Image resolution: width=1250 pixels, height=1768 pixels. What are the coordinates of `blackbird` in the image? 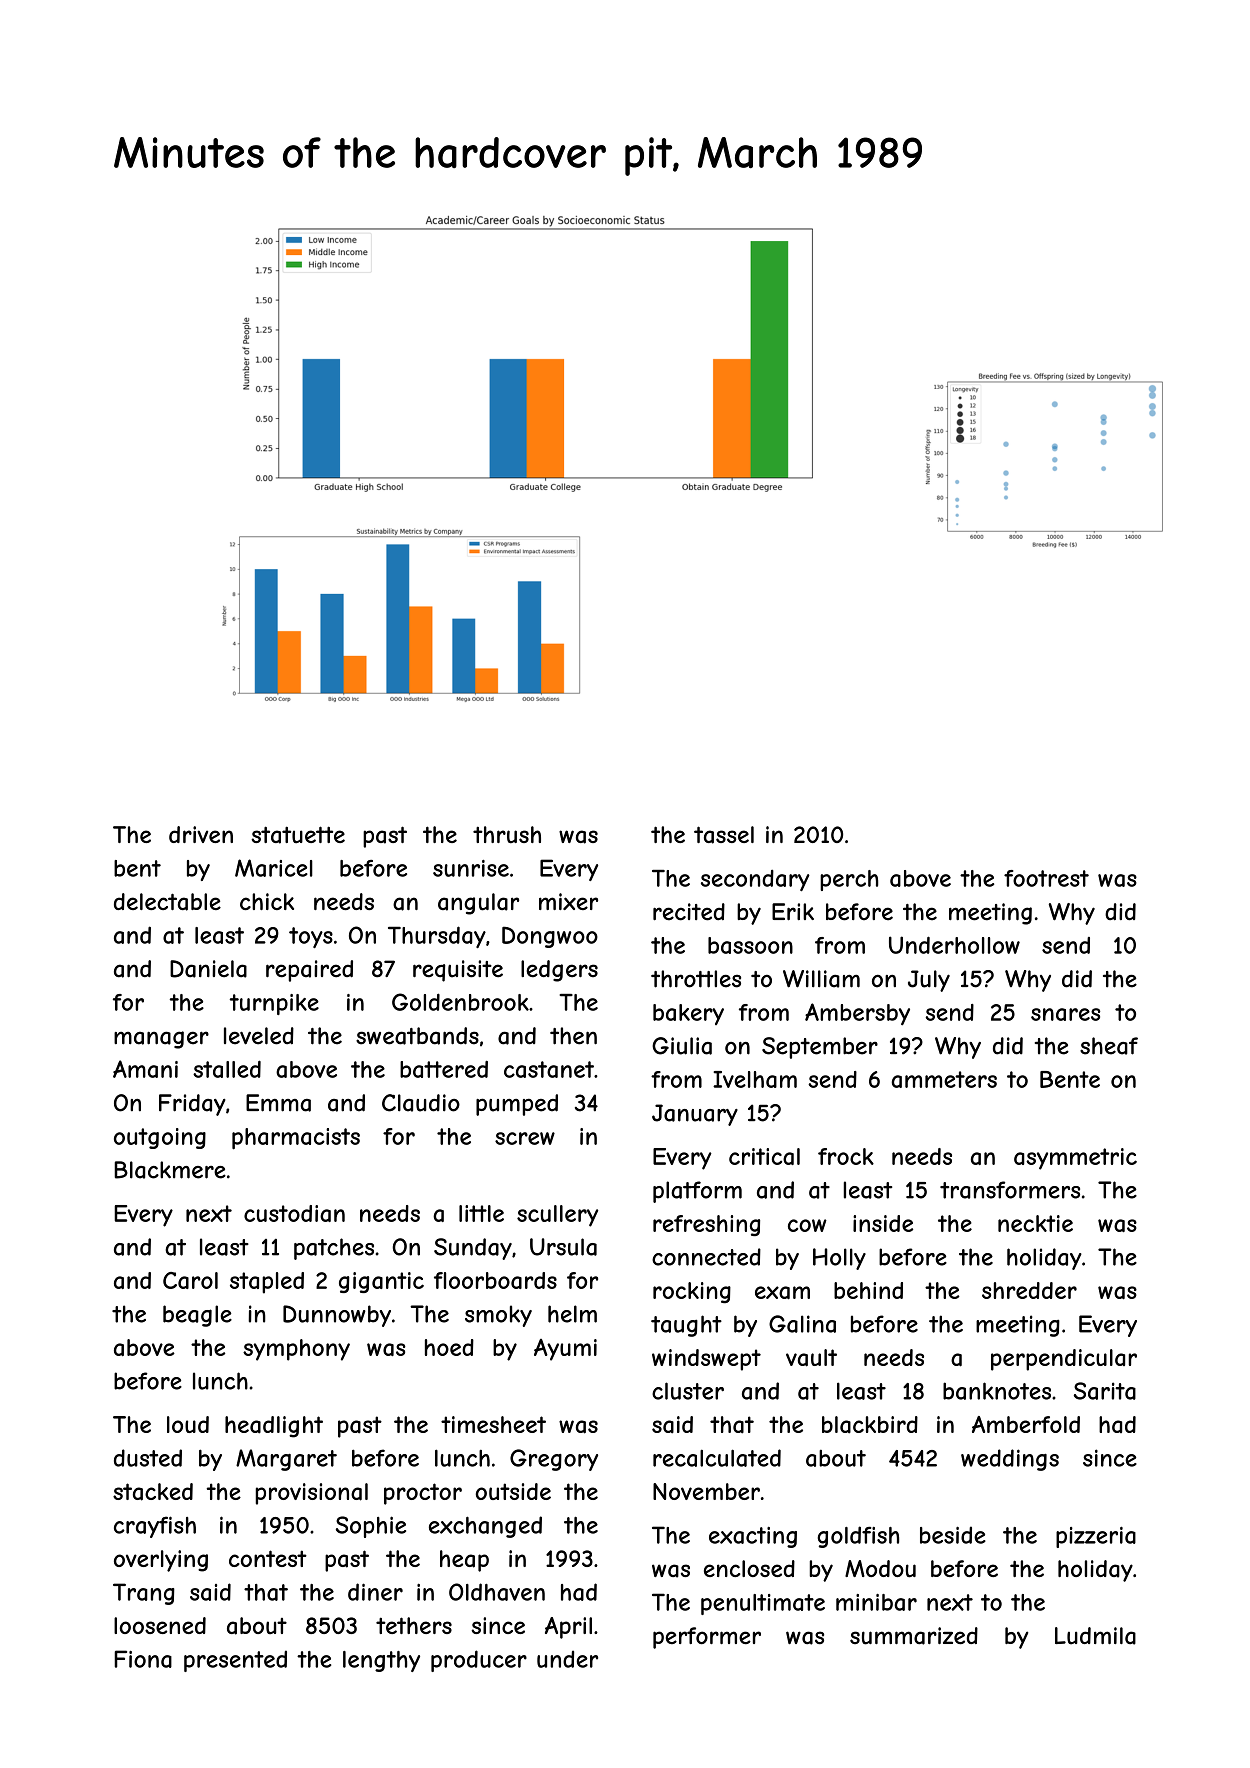 It's located at (870, 1425).
